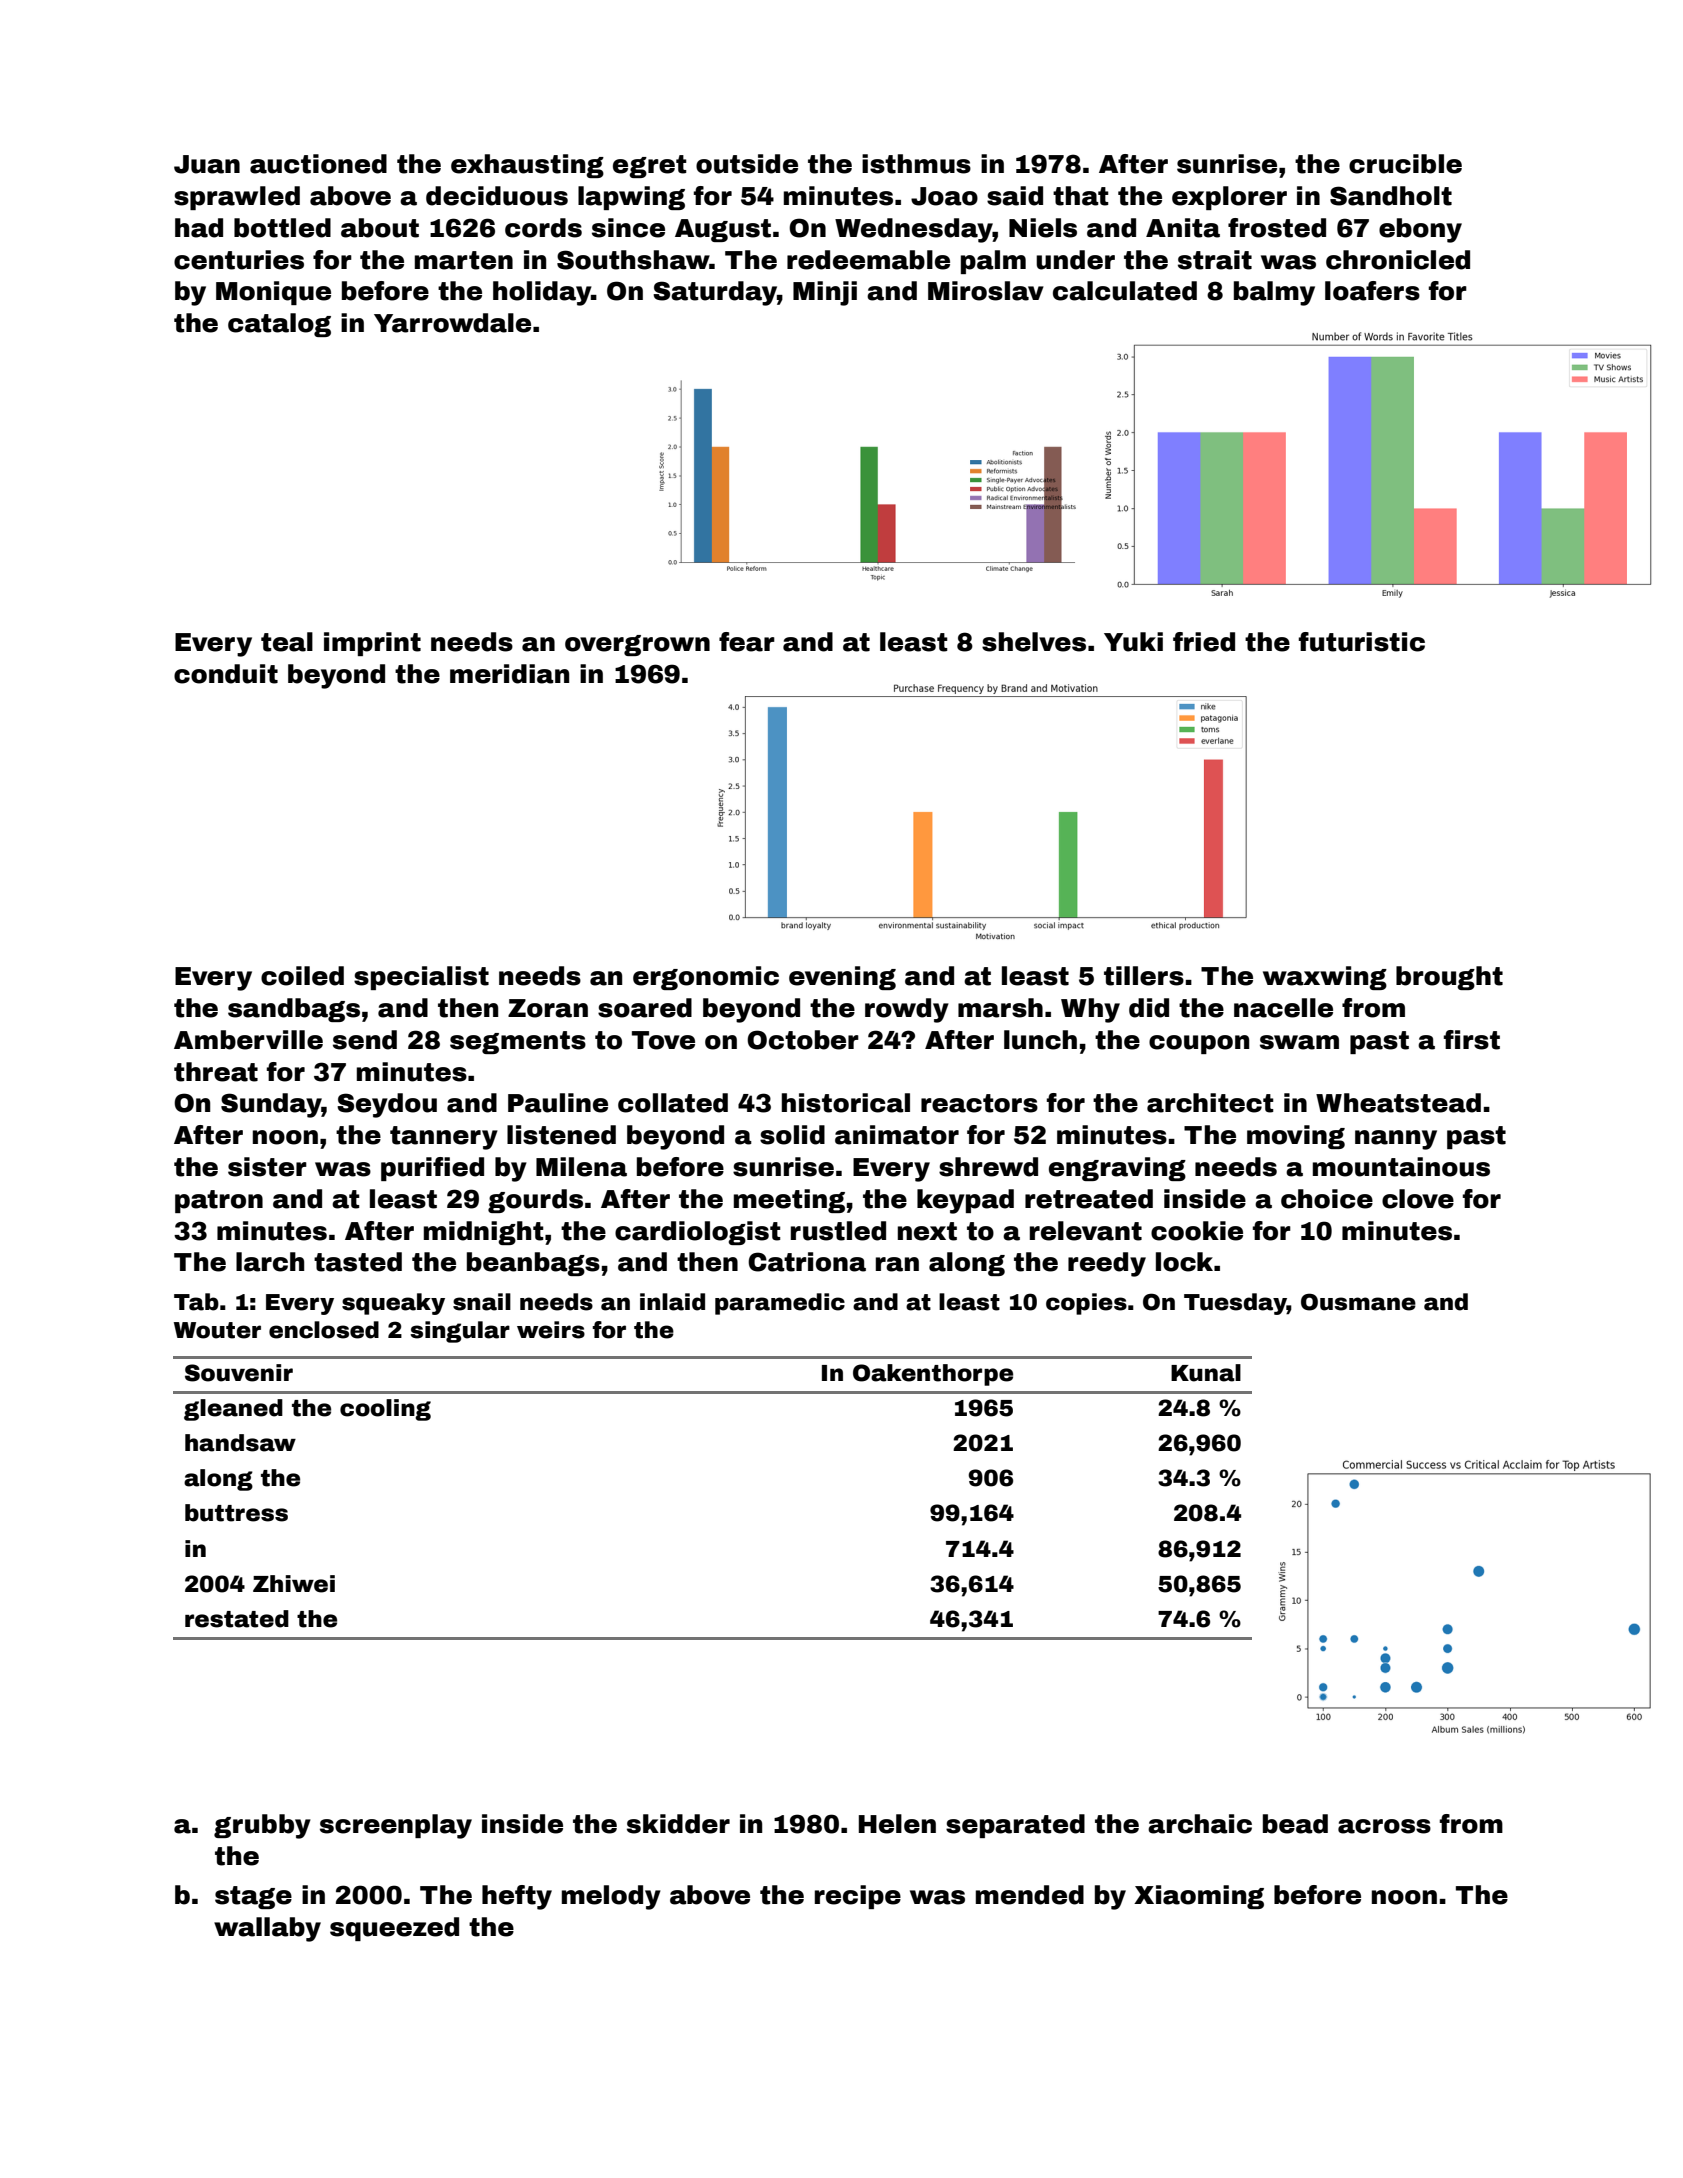 The width and height of the screenshot is (1683, 2178). I want to click on chronicled, so click(1398, 260).
